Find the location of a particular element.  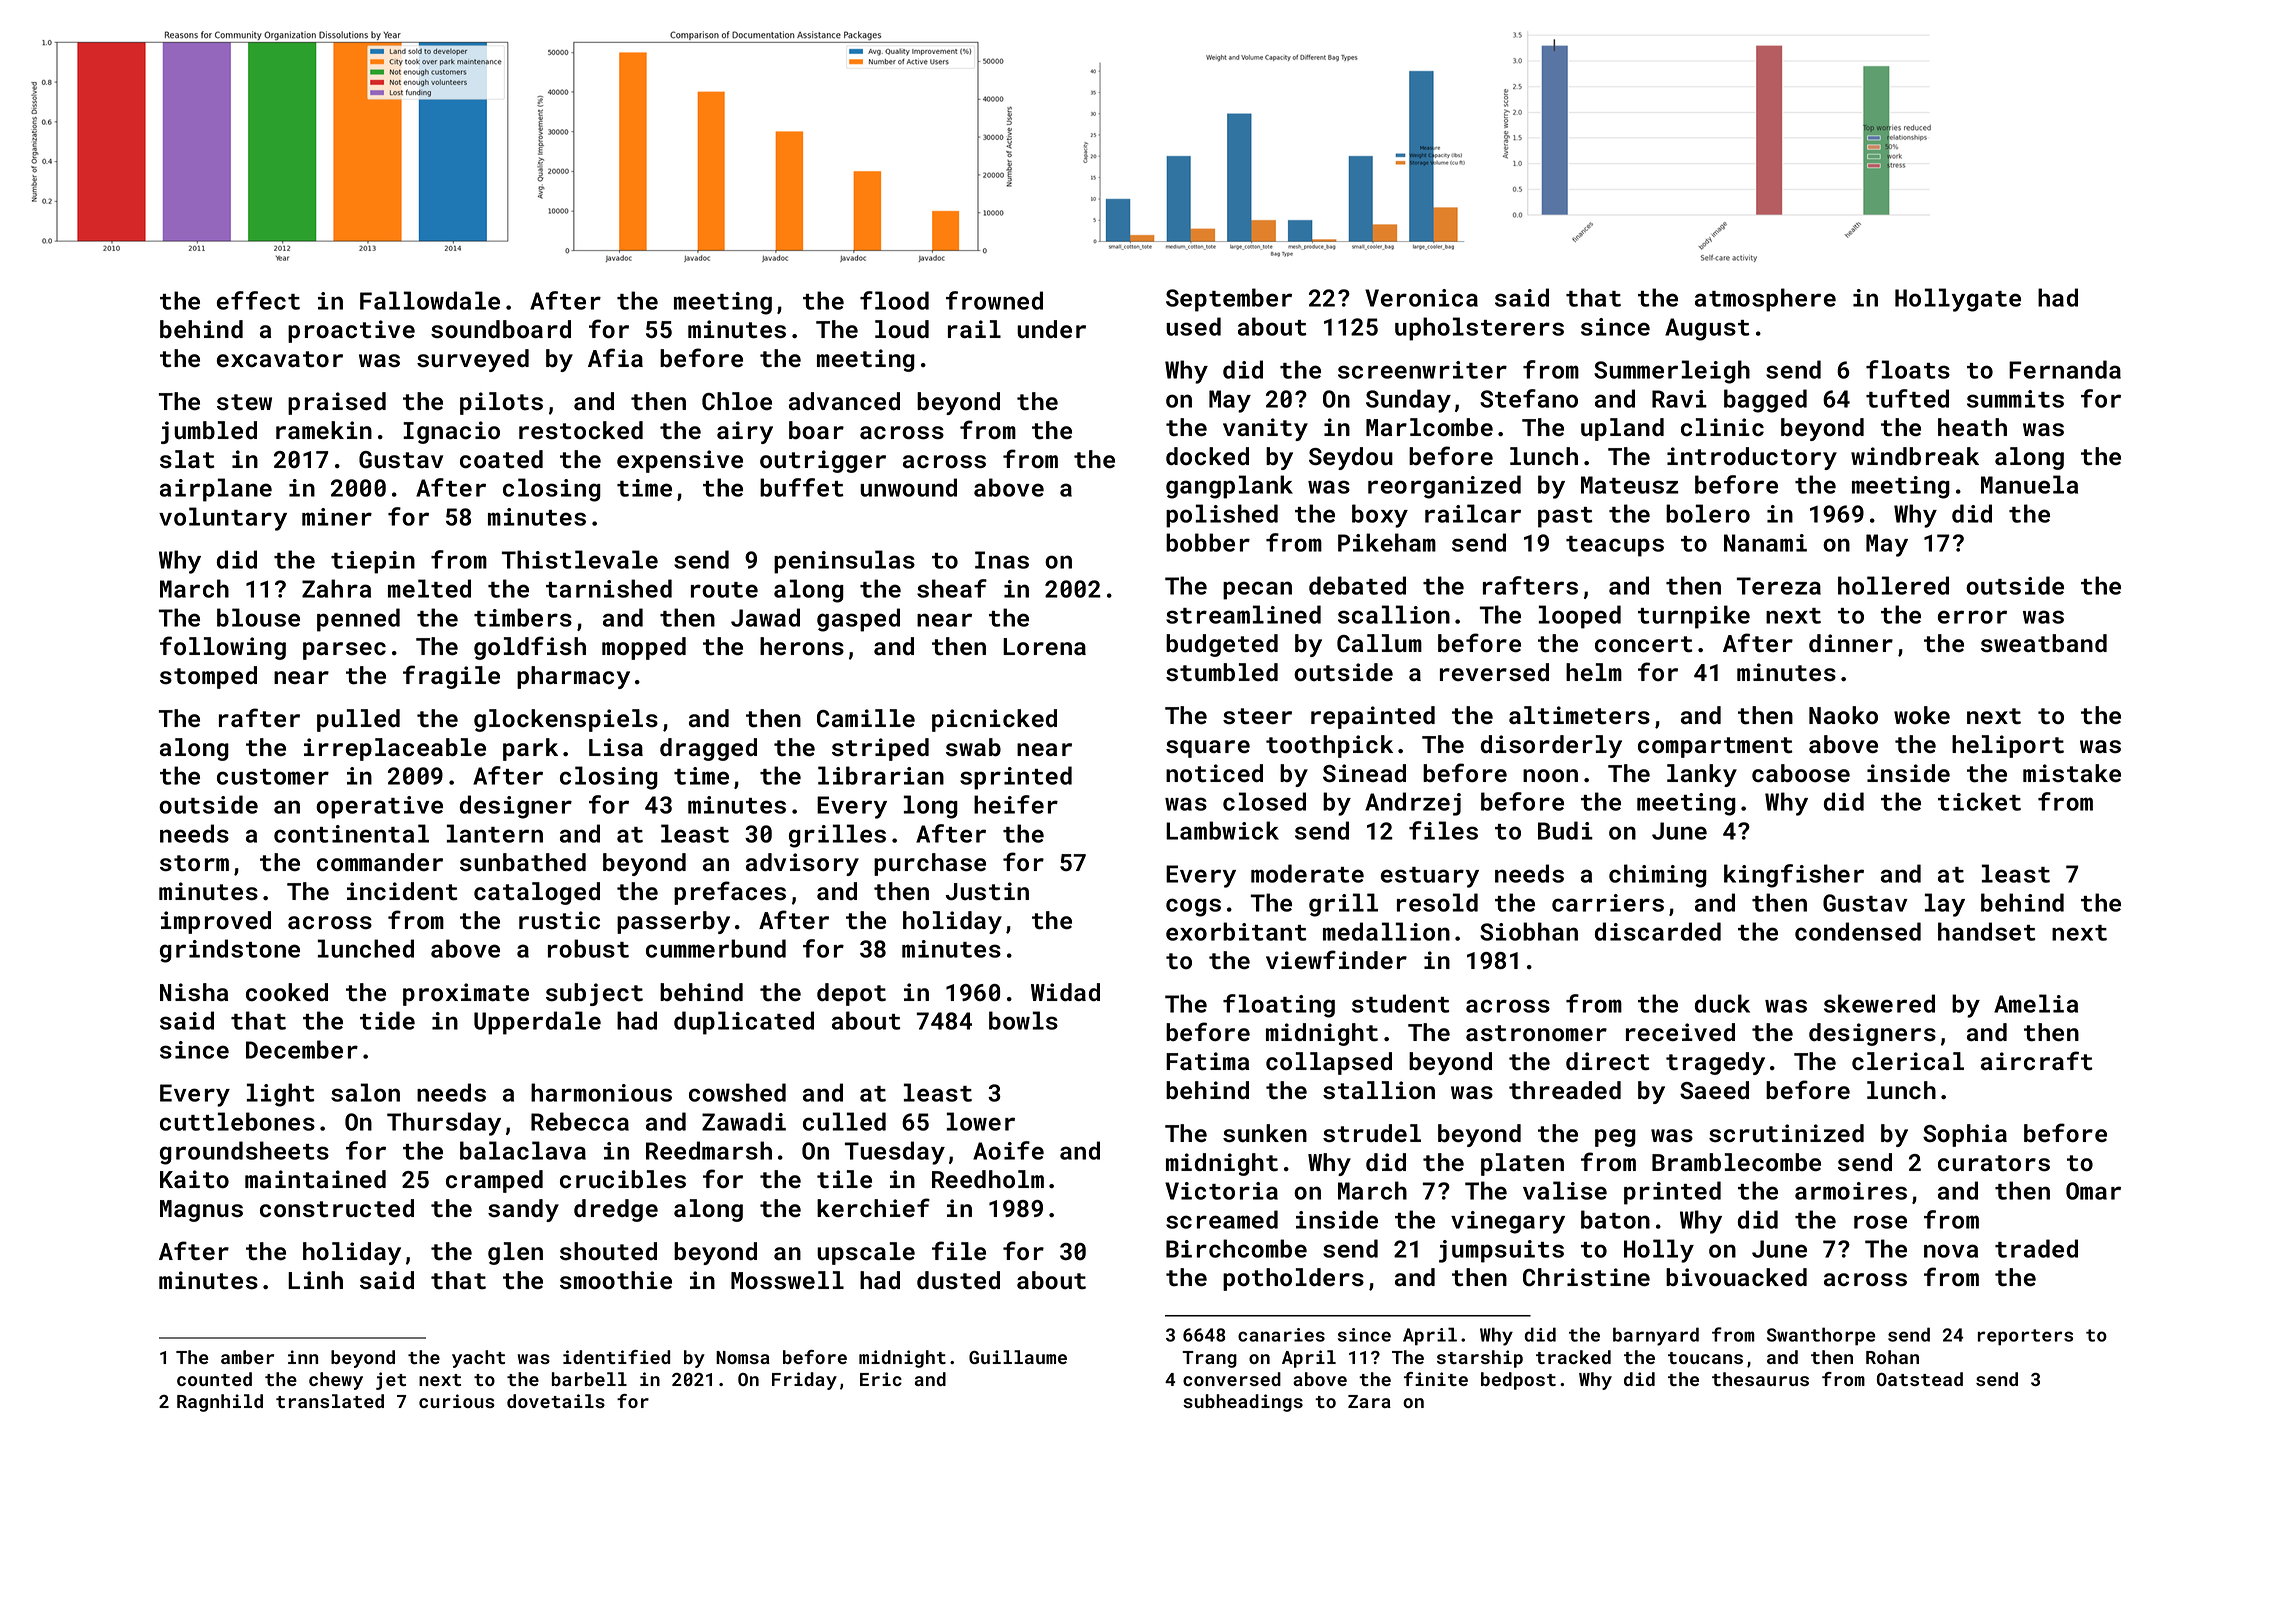

Zara is located at coordinates (1369, 1401).
